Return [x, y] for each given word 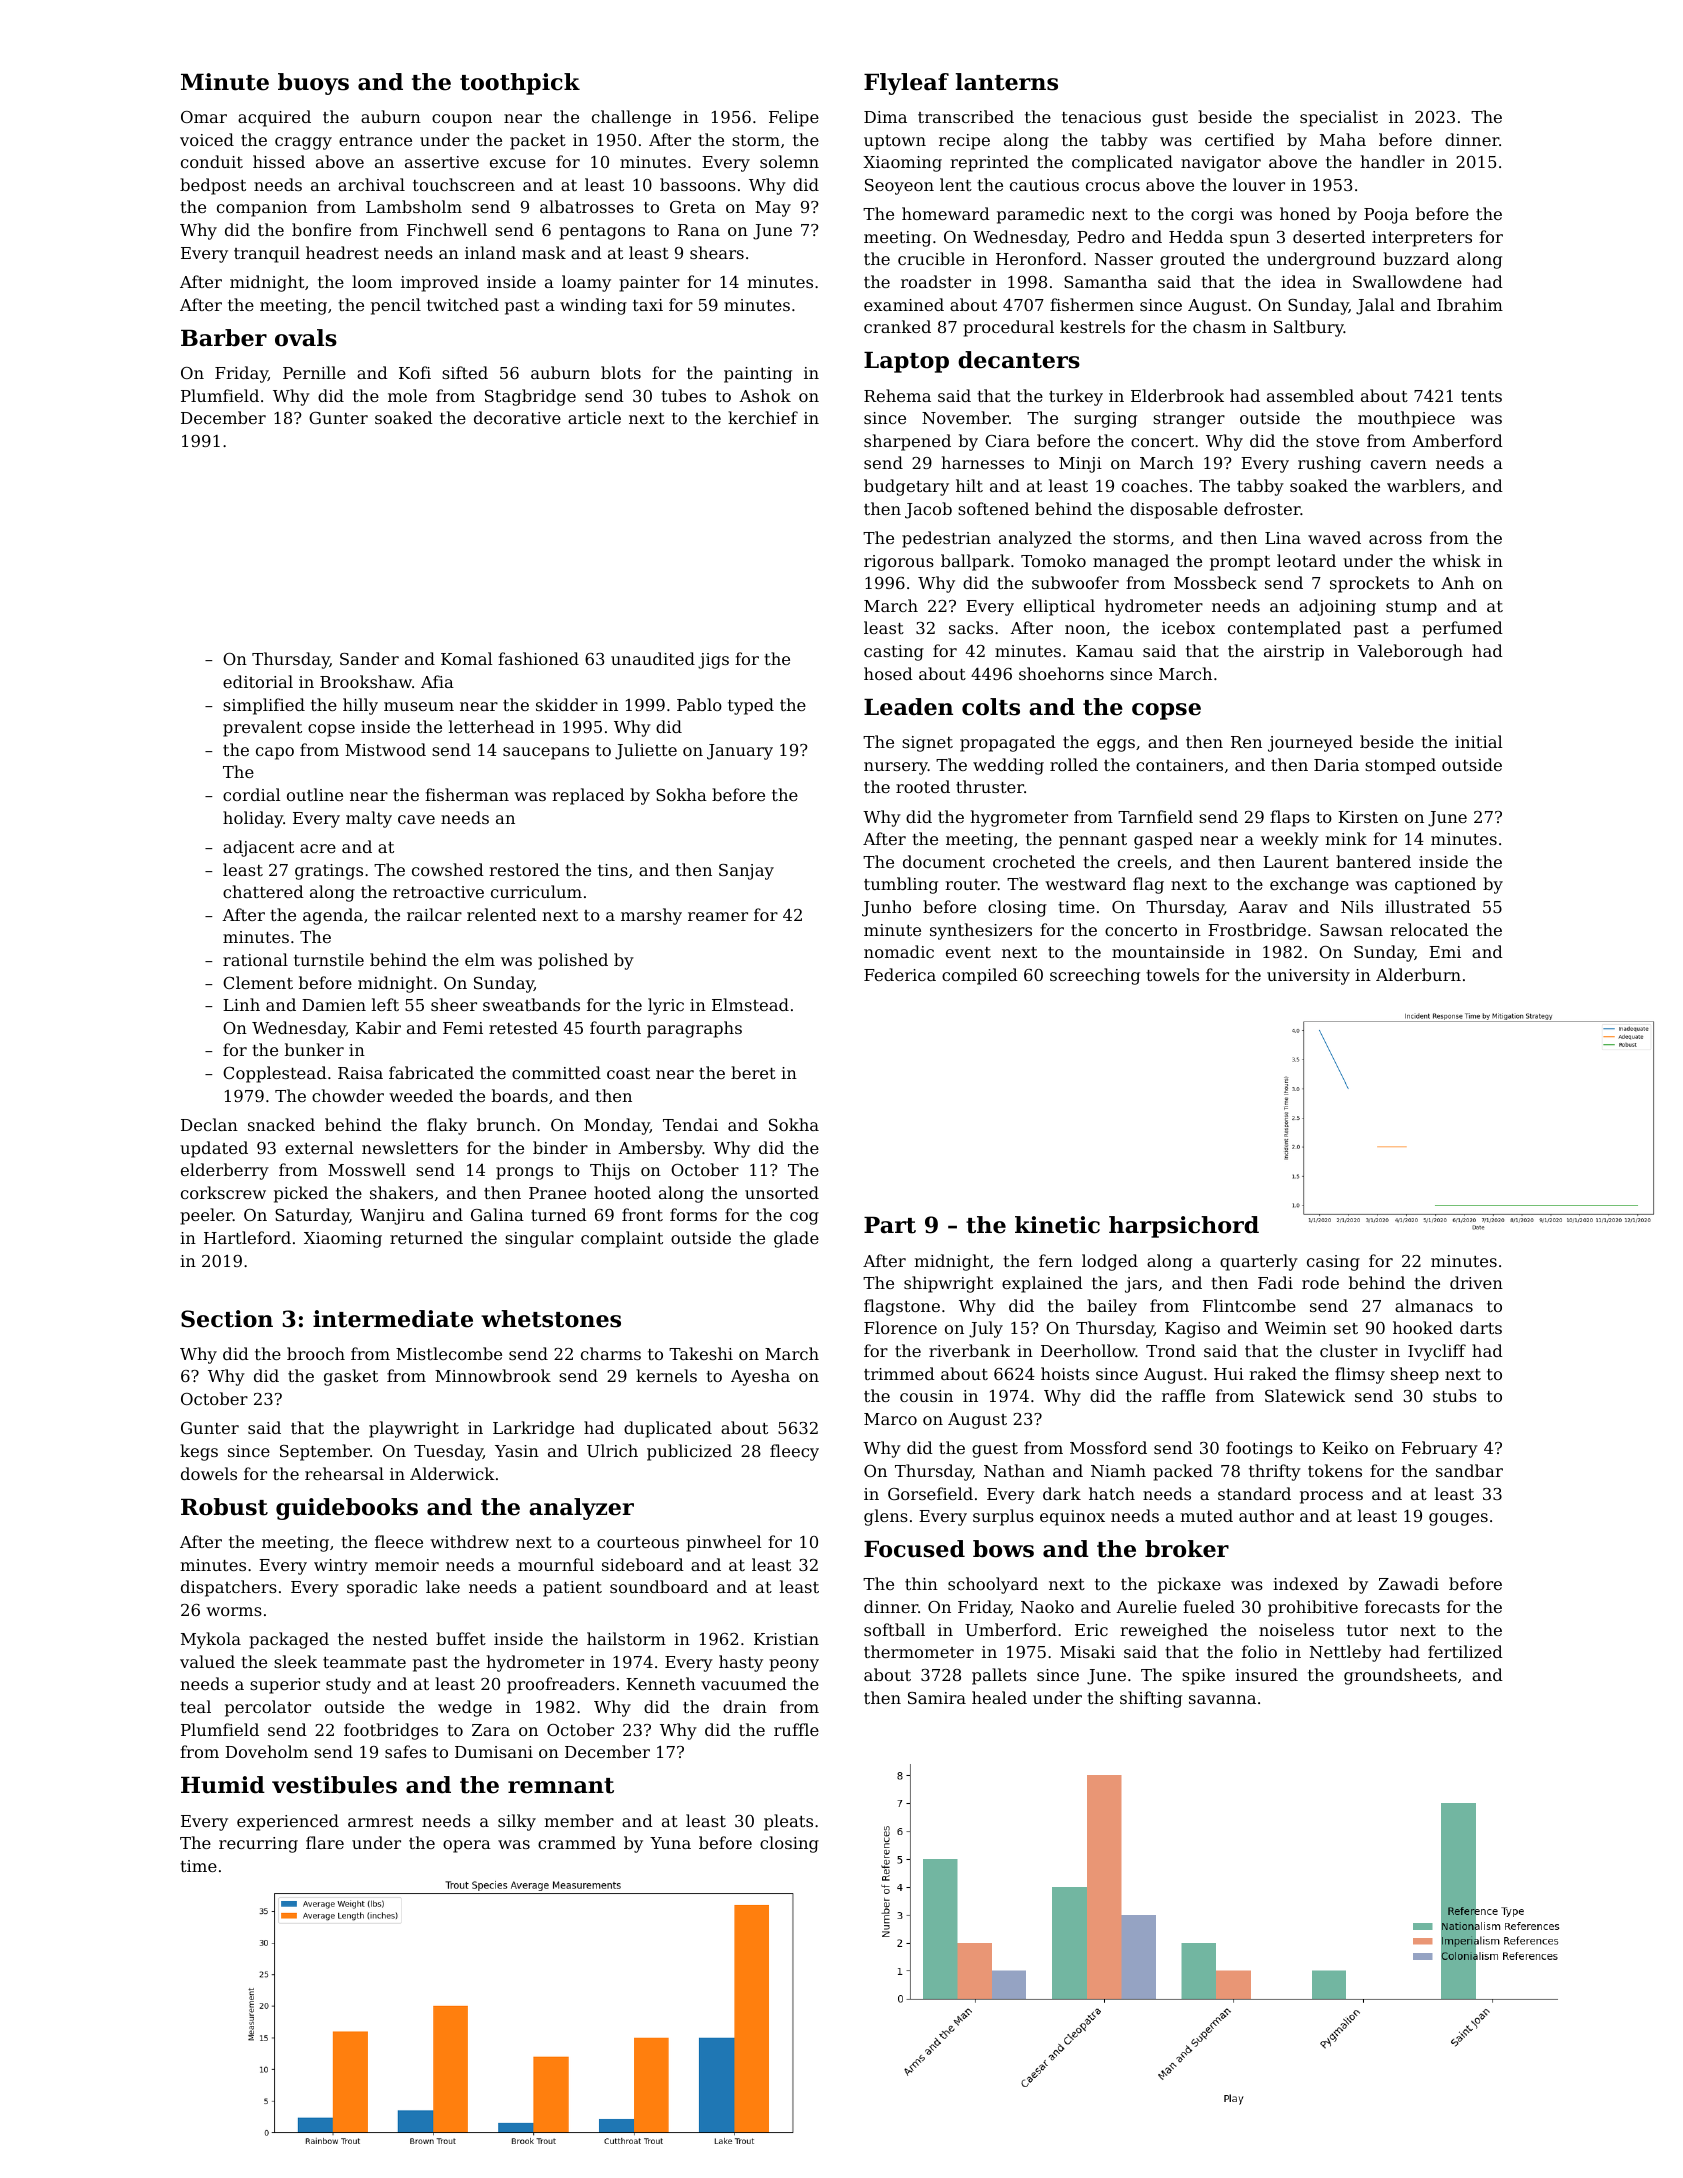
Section [227, 1319]
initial [1479, 741]
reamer [718, 916]
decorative [517, 417]
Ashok [765, 395]
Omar [204, 117]
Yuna [670, 1843]
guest [995, 1450]
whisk [1456, 560]
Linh [241, 1004]
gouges [1458, 1519]
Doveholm [266, 1751]
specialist [1339, 118]
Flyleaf [906, 84]
